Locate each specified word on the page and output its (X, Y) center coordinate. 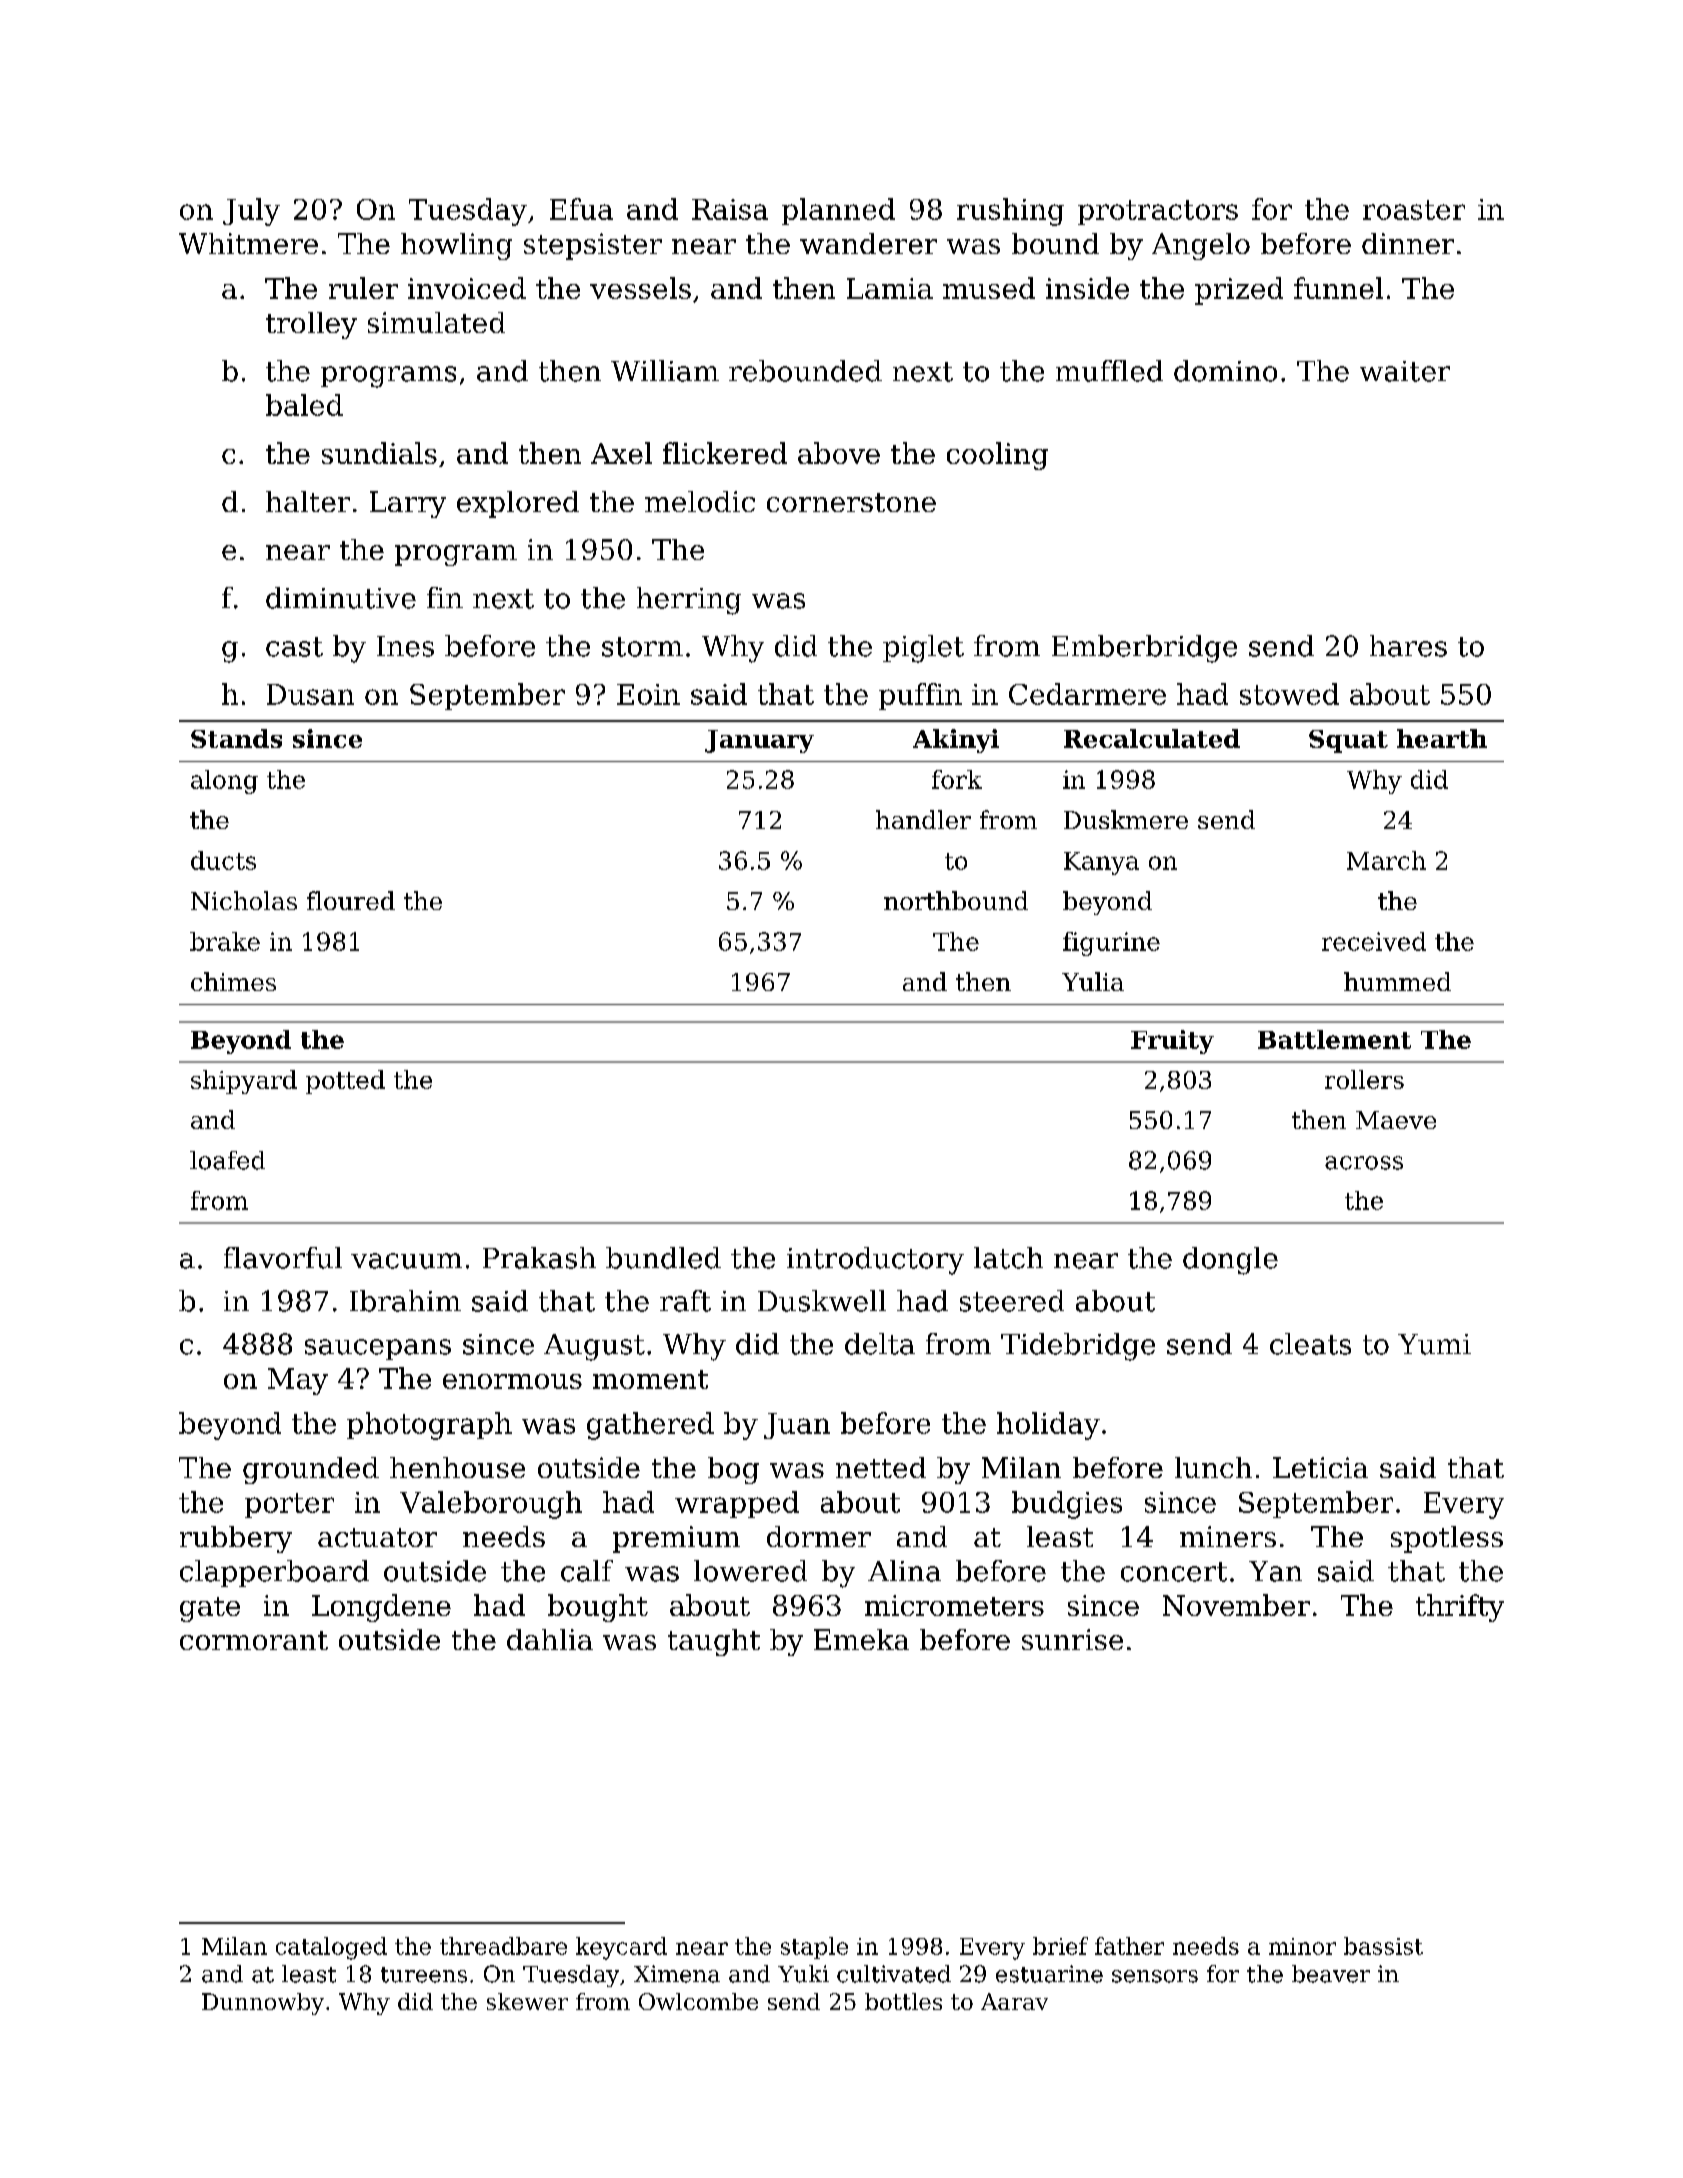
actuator (377, 1537)
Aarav (1014, 2001)
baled (304, 405)
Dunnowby (263, 2004)
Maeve (1396, 1120)
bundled (663, 1258)
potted (345, 1082)
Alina (904, 1571)
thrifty (1460, 1608)
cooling (997, 456)
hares (1408, 646)
